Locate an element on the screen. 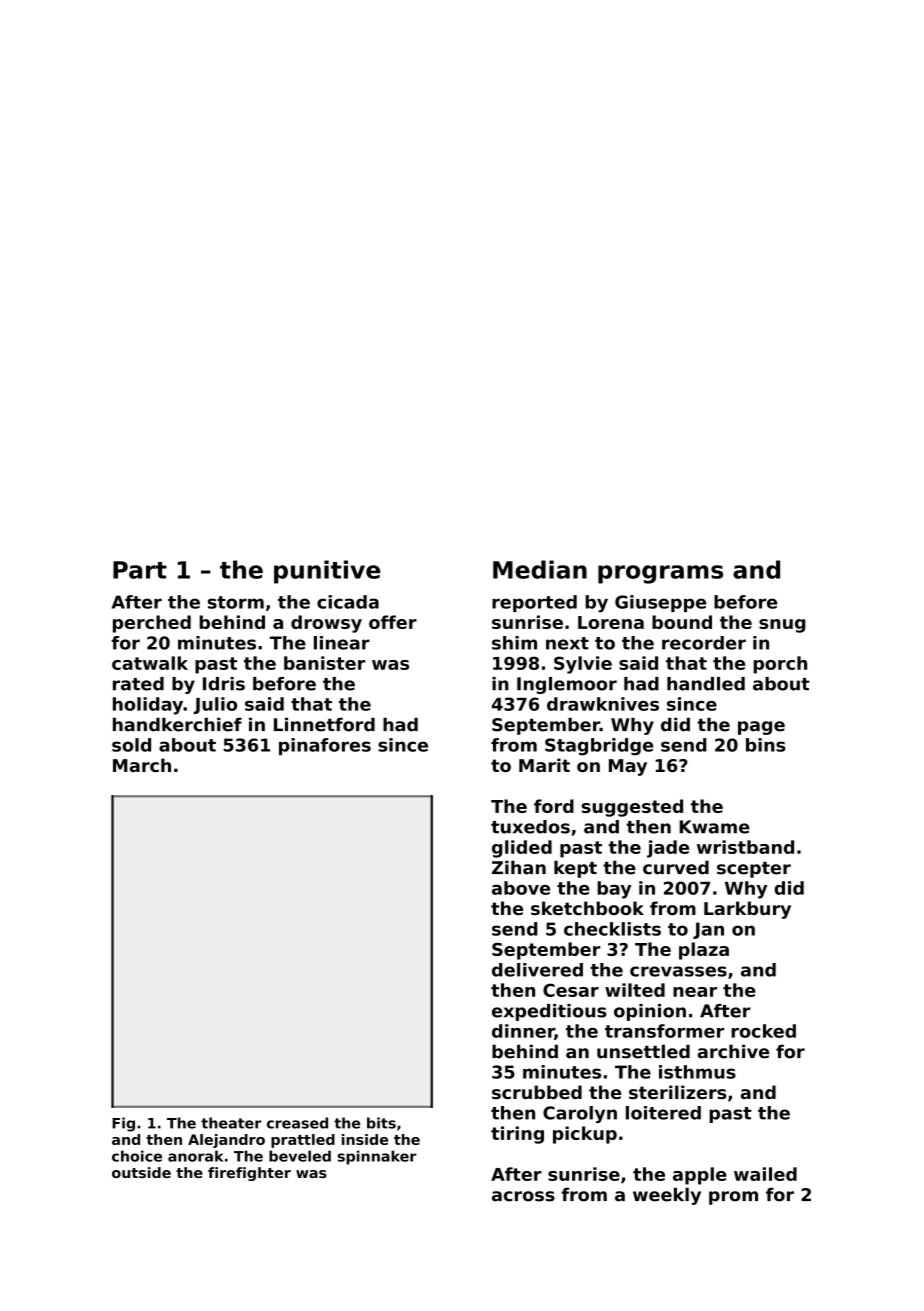 The image size is (924, 1311). Part is located at coordinates (140, 570).
